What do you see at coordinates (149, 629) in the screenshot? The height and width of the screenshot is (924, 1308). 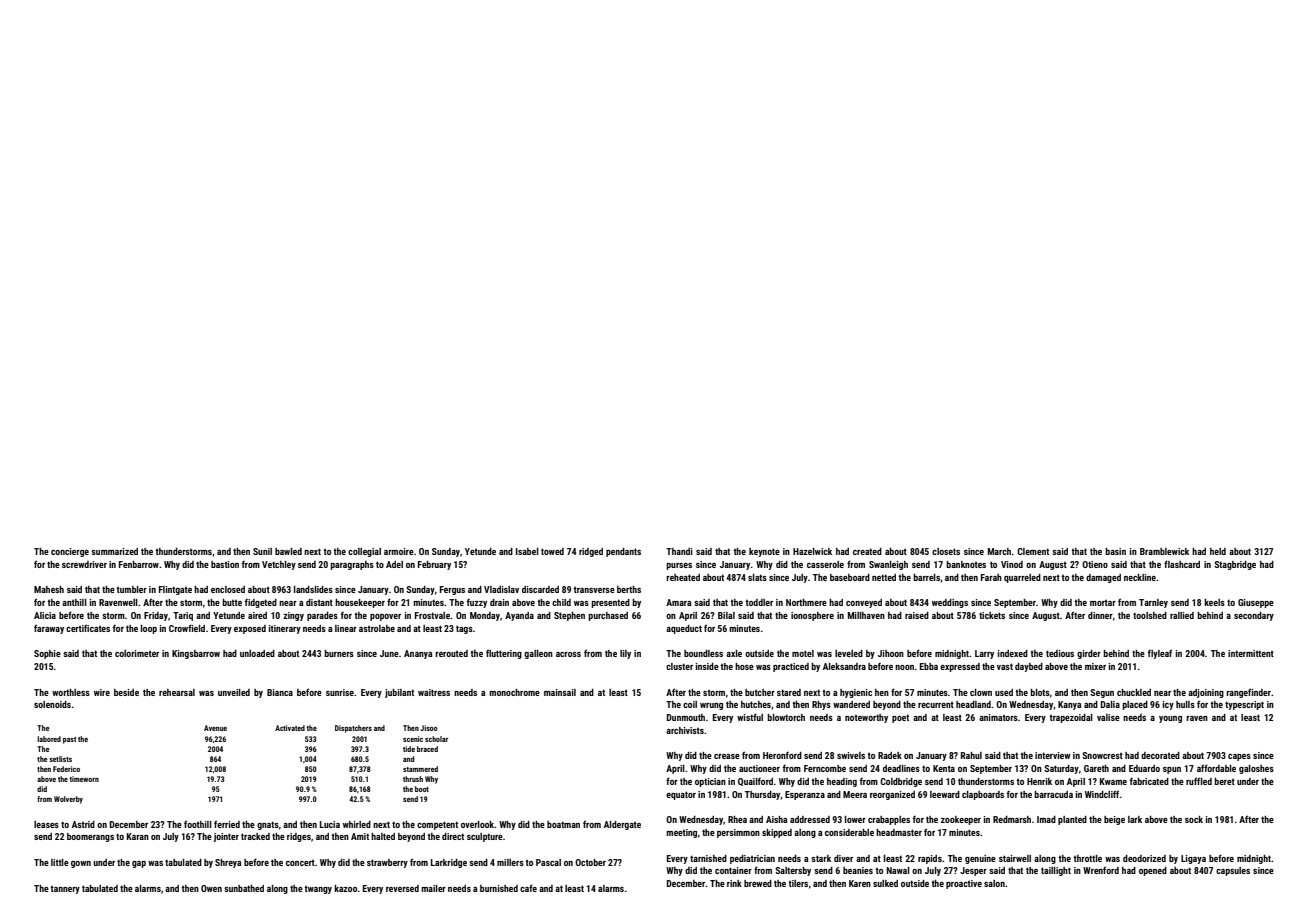 I see `loop` at bounding box center [149, 629].
